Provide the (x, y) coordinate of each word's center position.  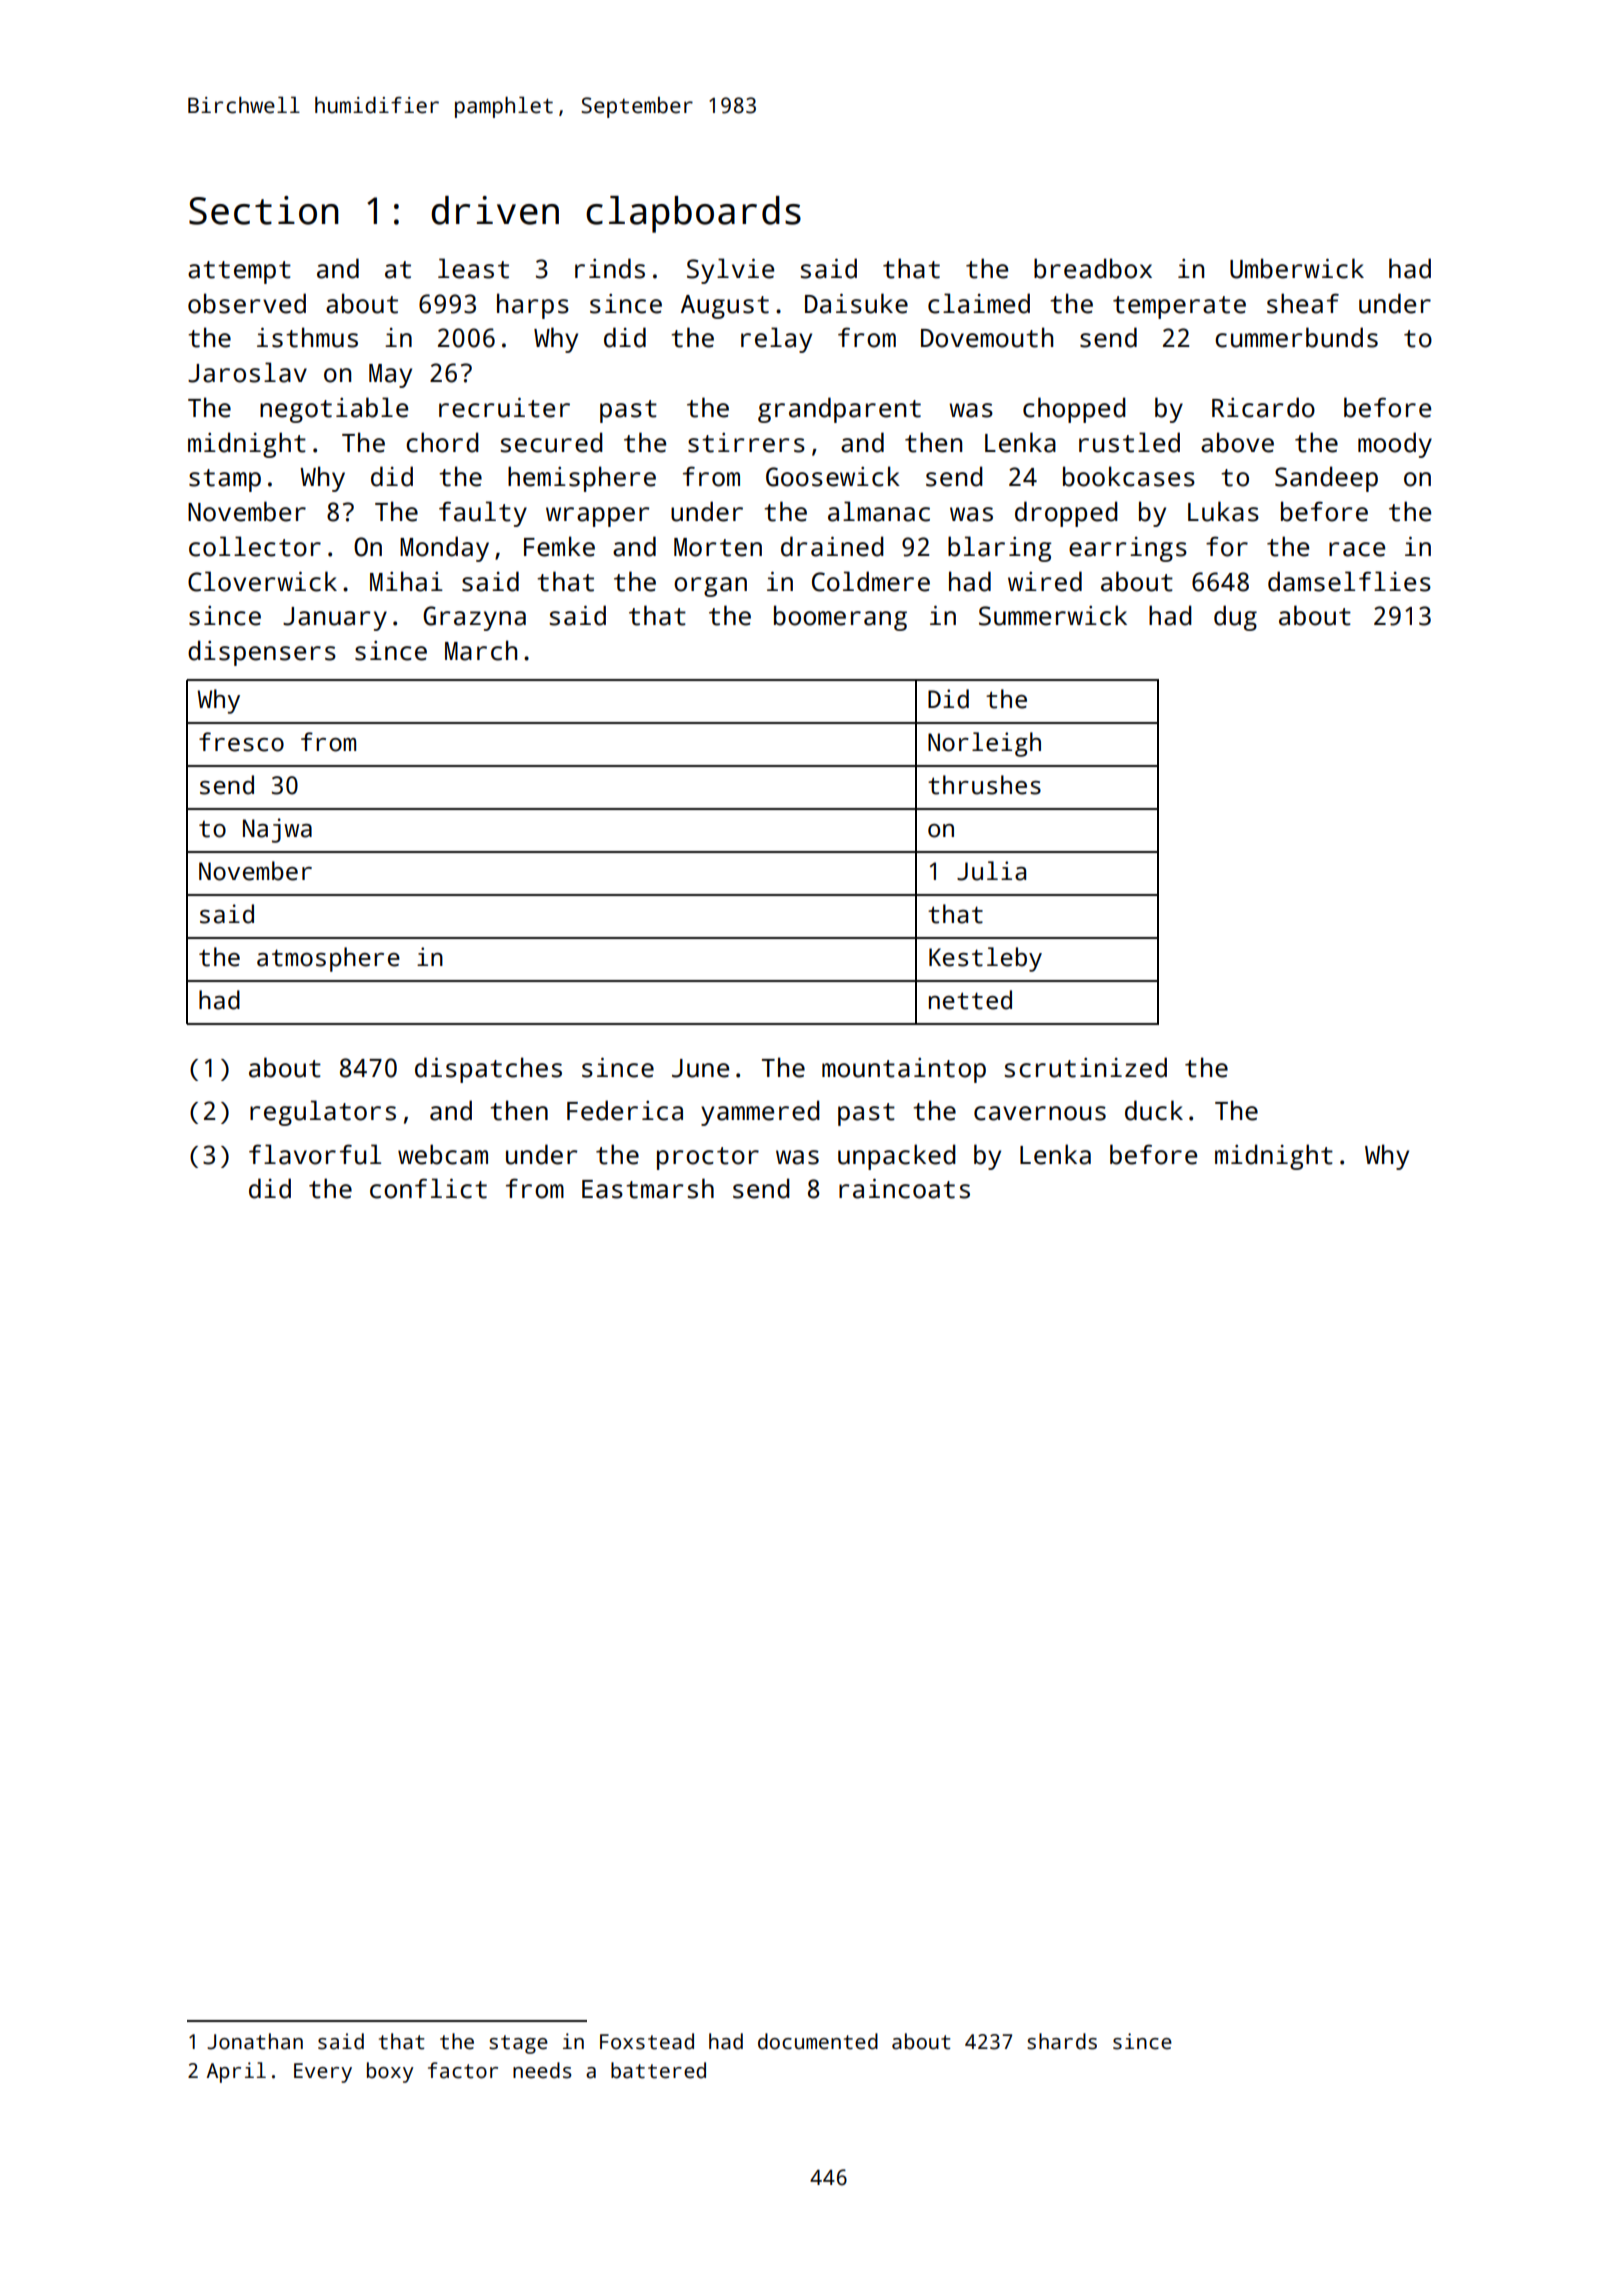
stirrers (746, 443)
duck (1154, 1110)
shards (1062, 2041)
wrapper (597, 517)
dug (1235, 618)
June (700, 1068)
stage (518, 2044)
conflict (428, 1188)
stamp (225, 480)
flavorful (315, 1154)
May (390, 376)
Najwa (277, 830)
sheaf (1303, 303)
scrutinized (1085, 1067)
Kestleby (985, 959)
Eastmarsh (648, 1188)
